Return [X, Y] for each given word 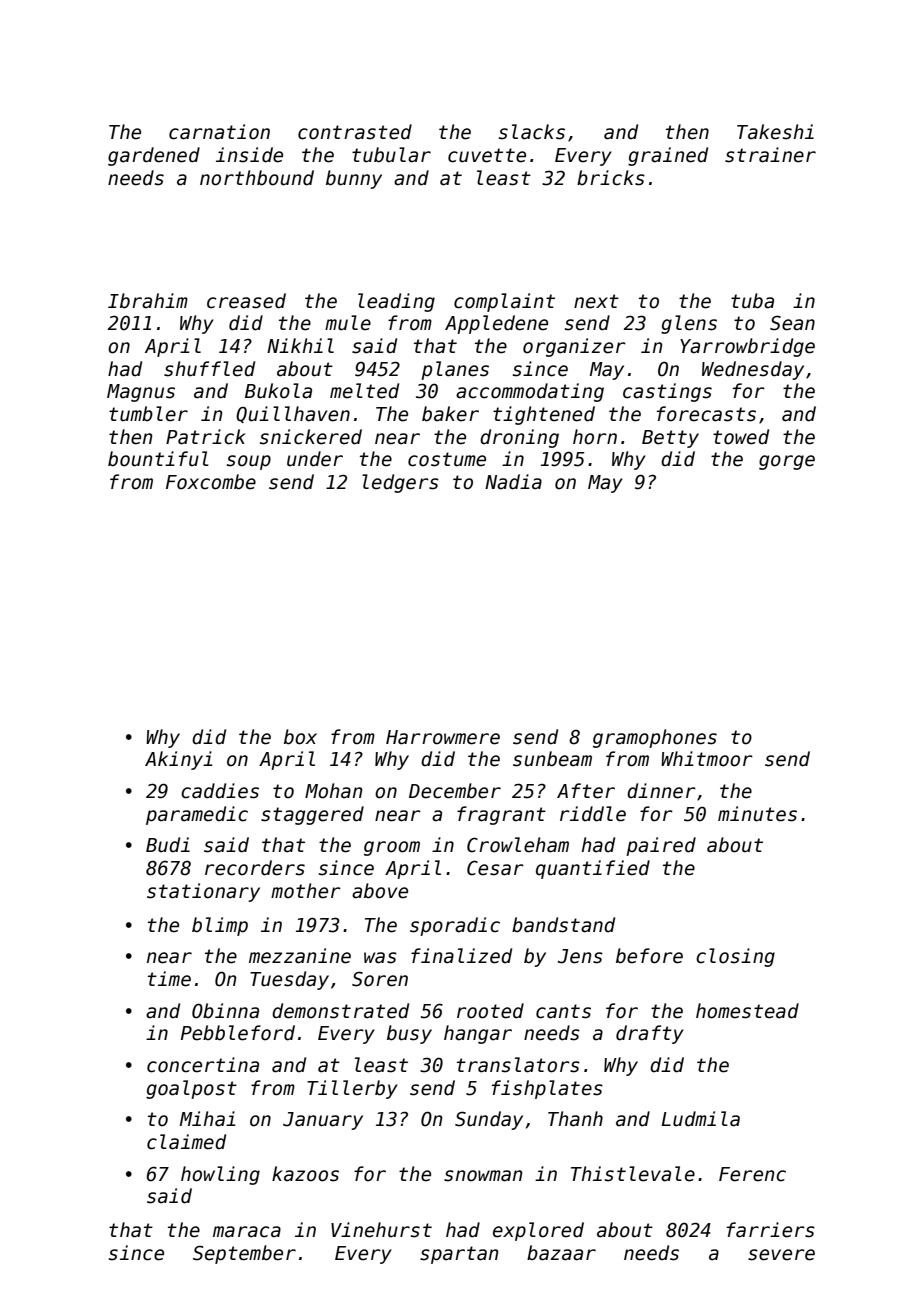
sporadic [455, 926]
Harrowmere [443, 737]
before [649, 956]
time [169, 979]
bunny [354, 179]
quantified [593, 869]
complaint [504, 302]
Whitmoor [707, 759]
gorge [787, 462]
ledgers [400, 483]
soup [249, 462]
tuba [752, 301]
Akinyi [178, 760]
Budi [168, 845]
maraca [247, 1232]
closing [735, 957]
